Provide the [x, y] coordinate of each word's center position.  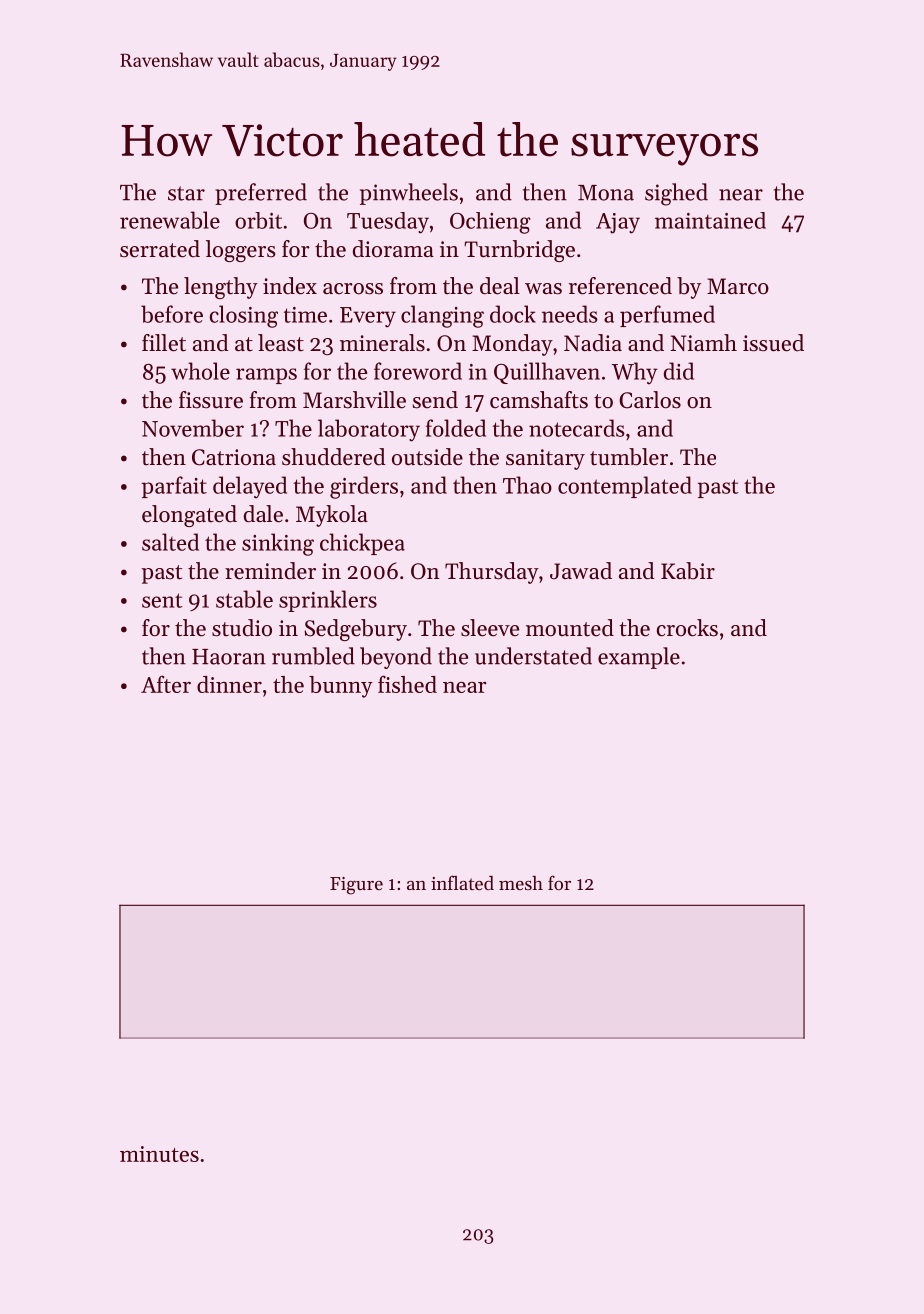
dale [263, 514]
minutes [159, 1154]
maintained [710, 220]
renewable [170, 220]
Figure [356, 886]
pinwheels [409, 194]
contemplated [625, 487]
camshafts [539, 400]
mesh [521, 883]
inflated [462, 882]
